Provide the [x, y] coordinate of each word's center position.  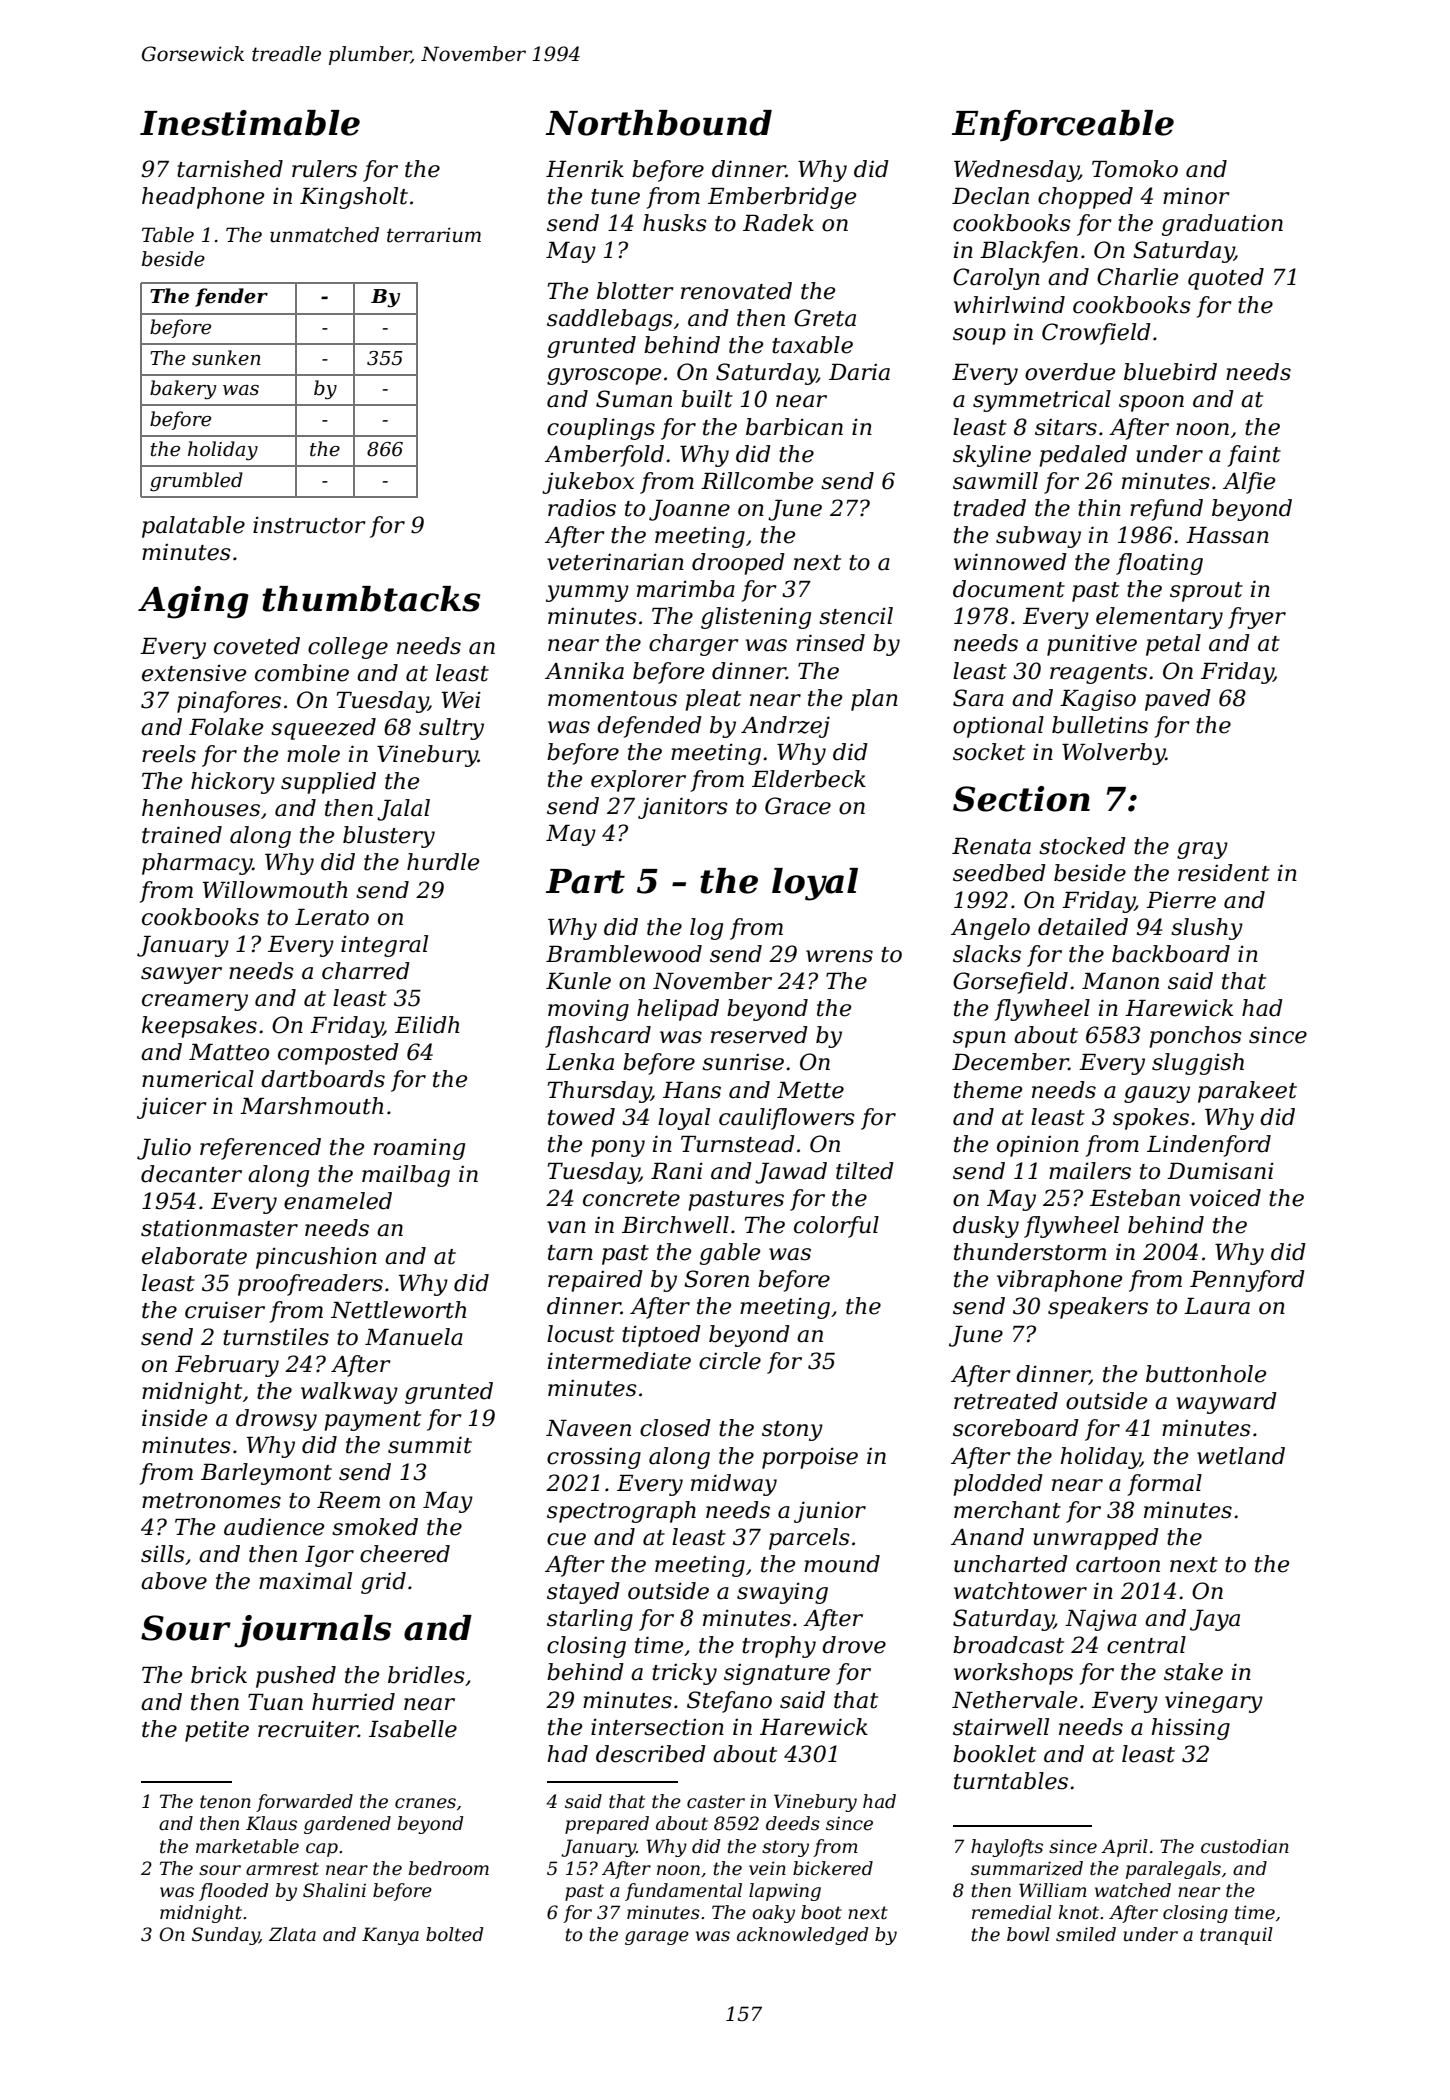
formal [1165, 1485]
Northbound [659, 123]
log [706, 929]
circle [730, 1361]
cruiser [225, 1310]
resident [1224, 873]
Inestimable [250, 123]
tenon [225, 1802]
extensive [194, 673]
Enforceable [1063, 125]
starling [590, 1620]
